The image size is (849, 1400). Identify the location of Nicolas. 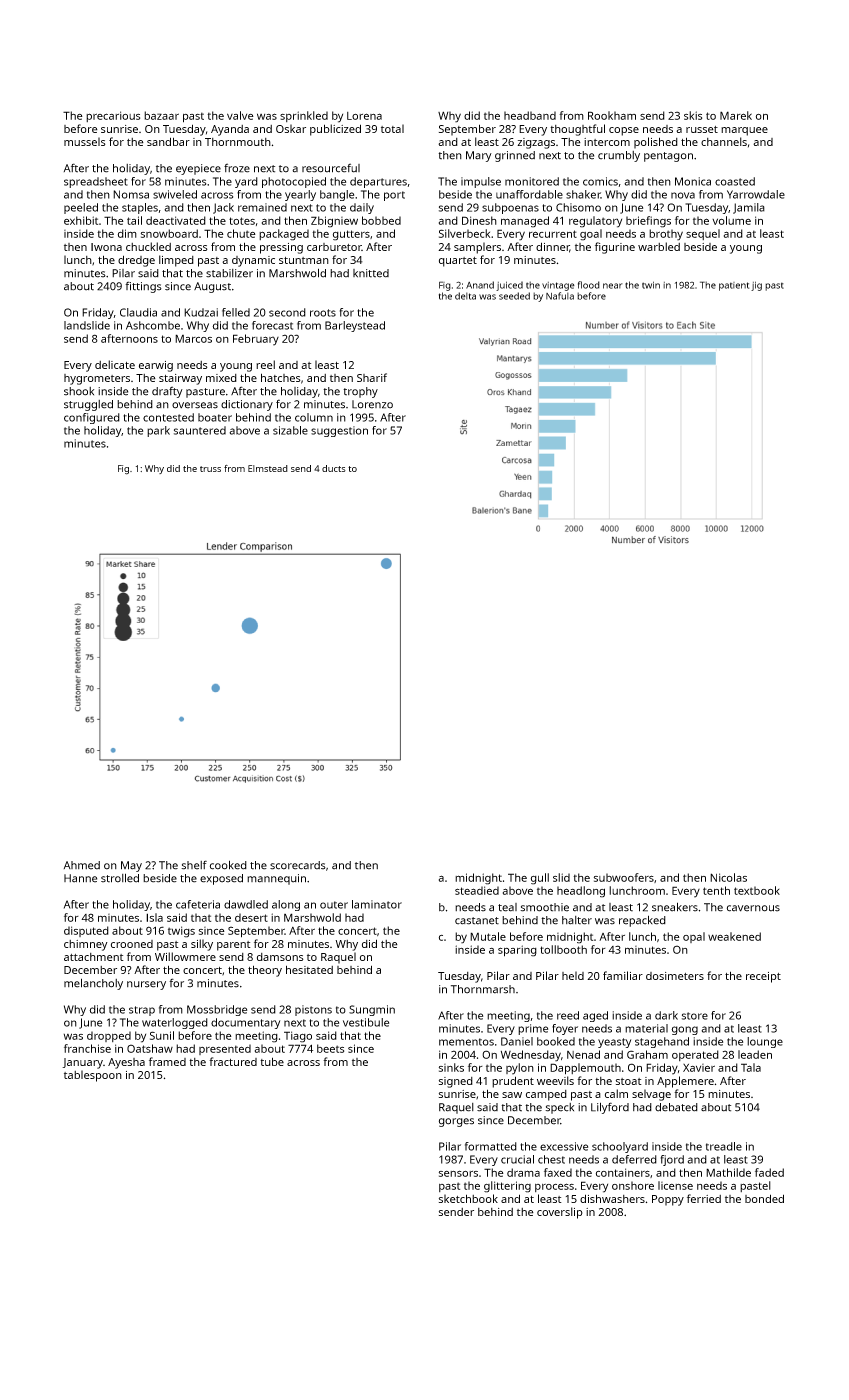
(728, 877).
